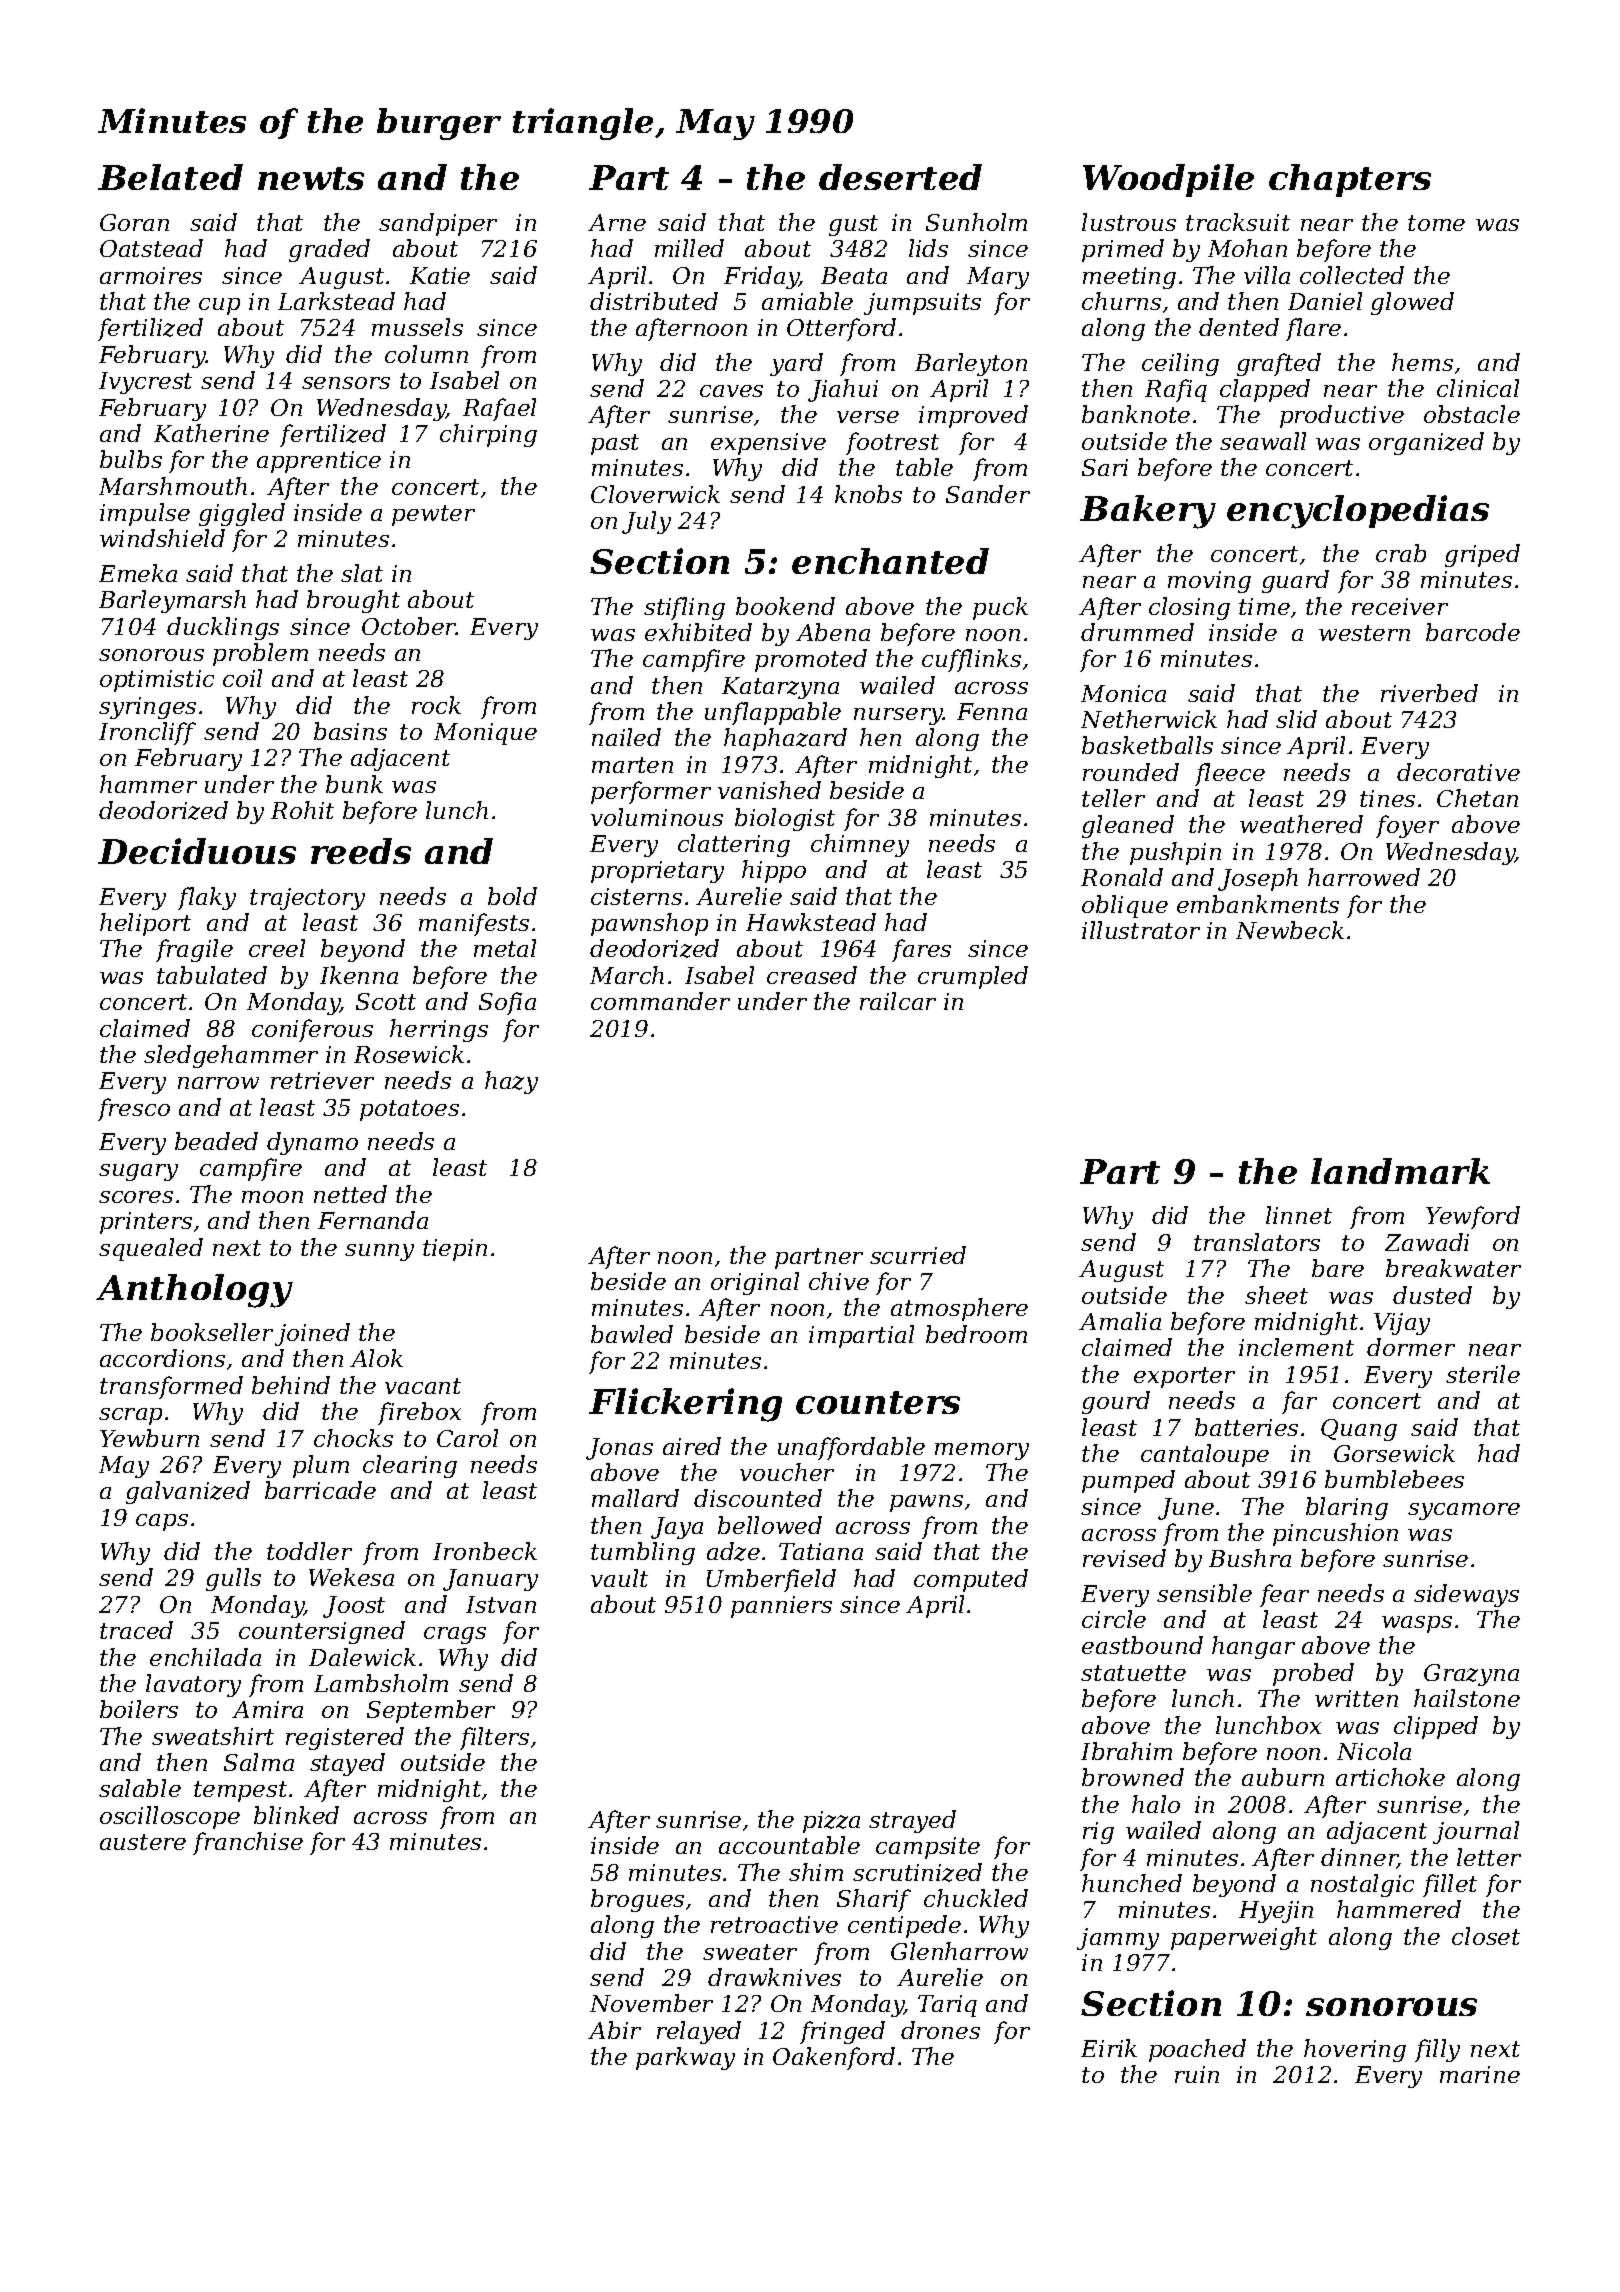  I want to click on Ironcliff, so click(147, 733).
